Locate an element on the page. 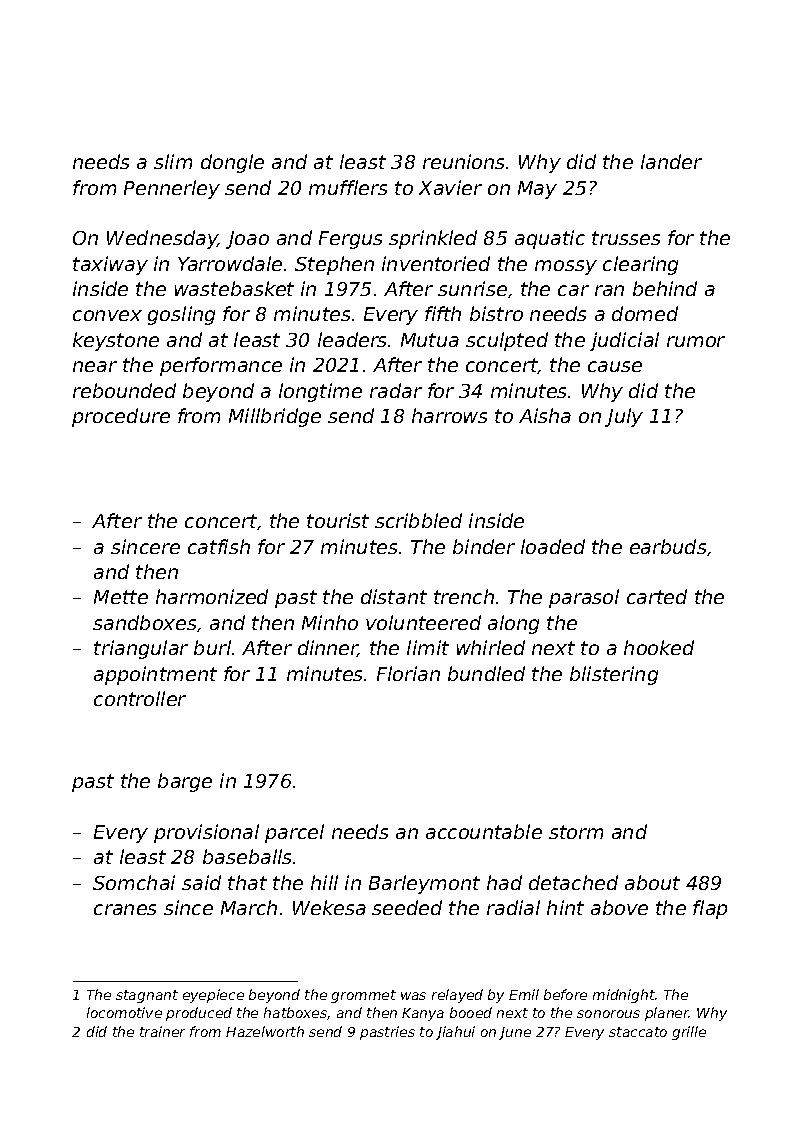 This image has width=807, height=1145. lander is located at coordinates (671, 161).
